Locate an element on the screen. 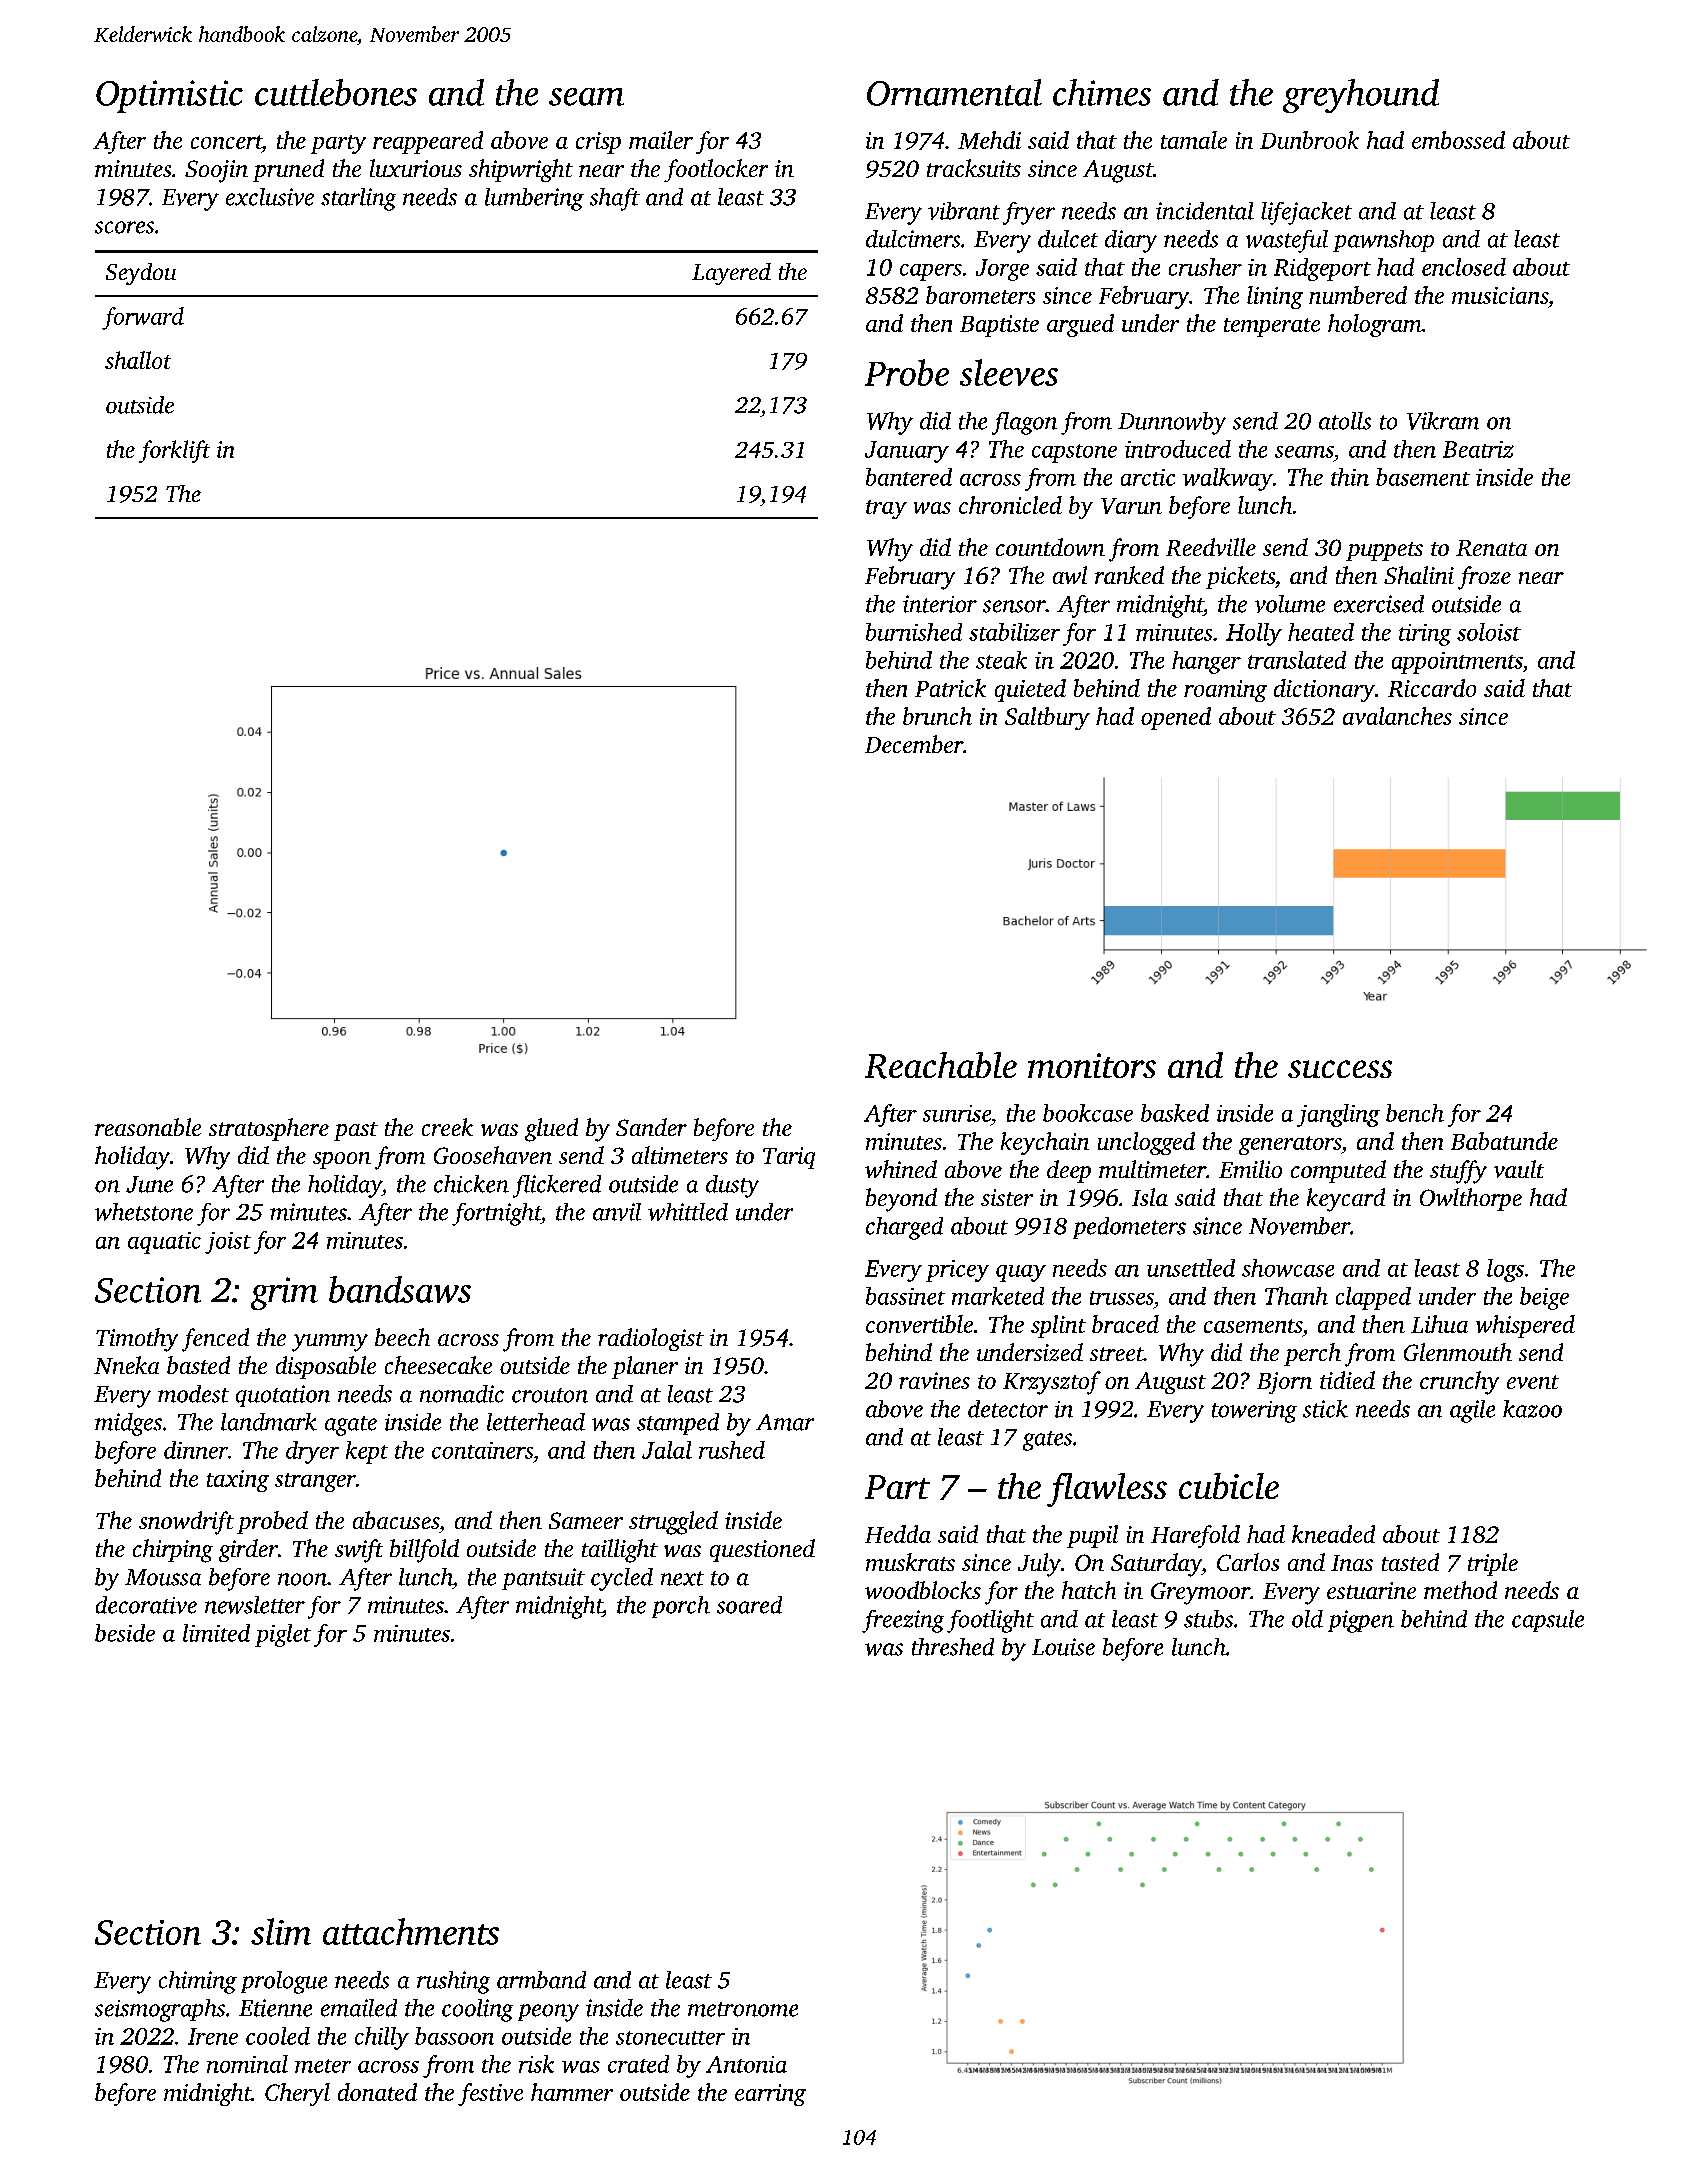 The height and width of the screenshot is (2178, 1683). girder is located at coordinates (248, 1550).
